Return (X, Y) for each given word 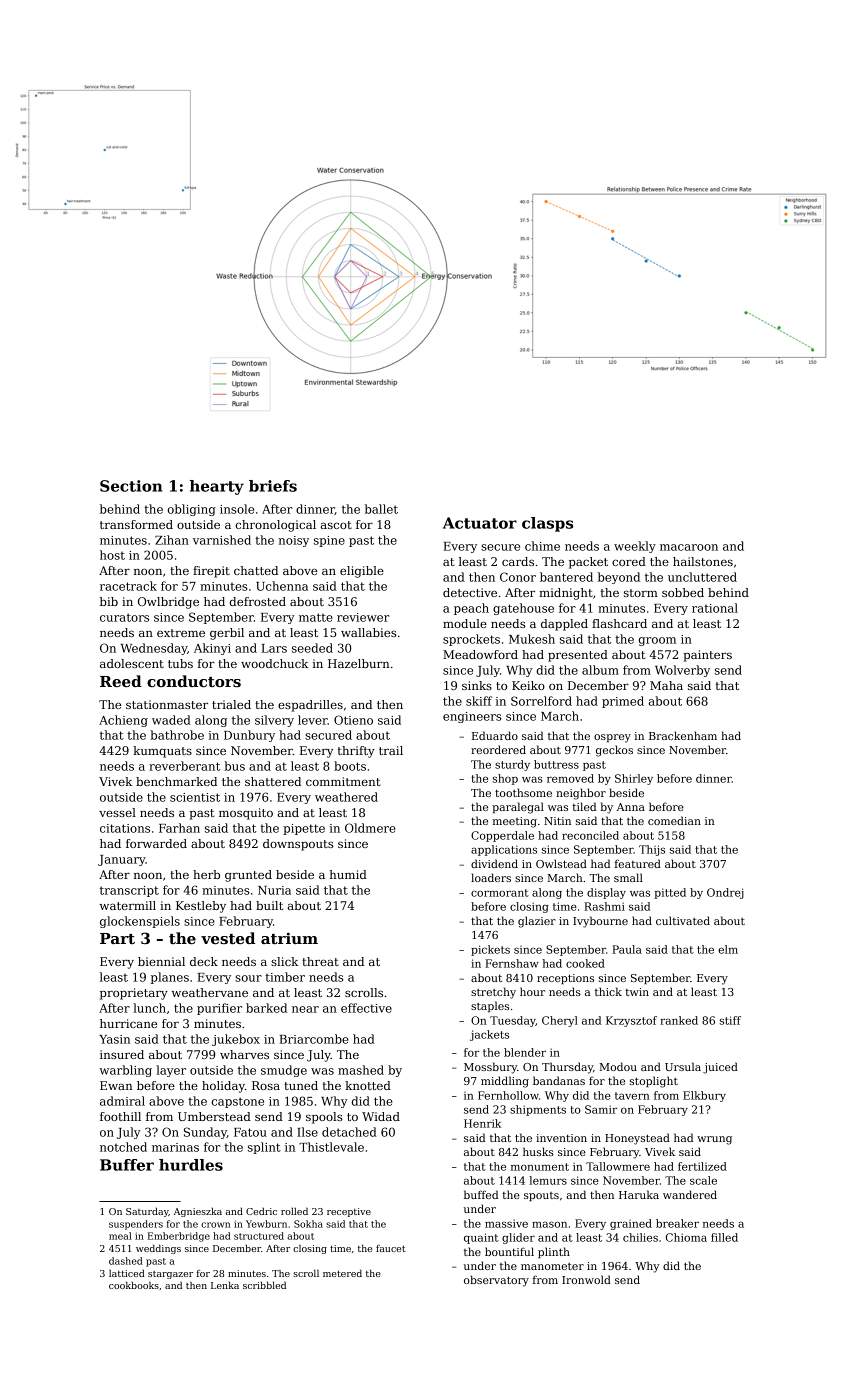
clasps (547, 524)
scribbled (264, 1285)
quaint (481, 1238)
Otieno (353, 720)
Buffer (127, 1165)
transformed (136, 524)
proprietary (134, 994)
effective (366, 1008)
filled (724, 1237)
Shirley (634, 779)
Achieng (123, 721)
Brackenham (683, 735)
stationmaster (167, 704)
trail (391, 750)
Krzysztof (631, 1021)
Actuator (480, 523)
